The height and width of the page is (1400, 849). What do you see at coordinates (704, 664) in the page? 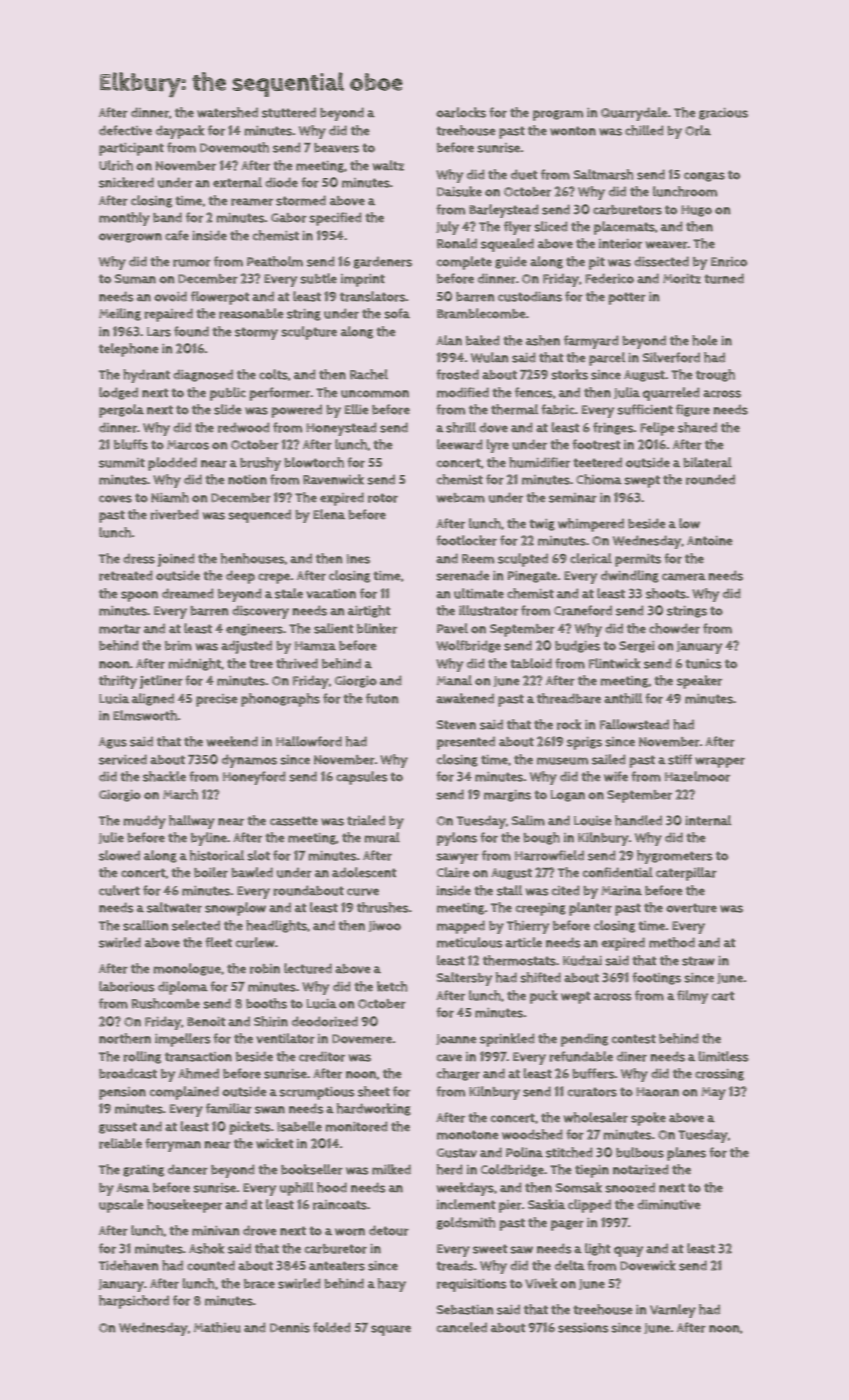
I see `tunics` at bounding box center [704, 664].
